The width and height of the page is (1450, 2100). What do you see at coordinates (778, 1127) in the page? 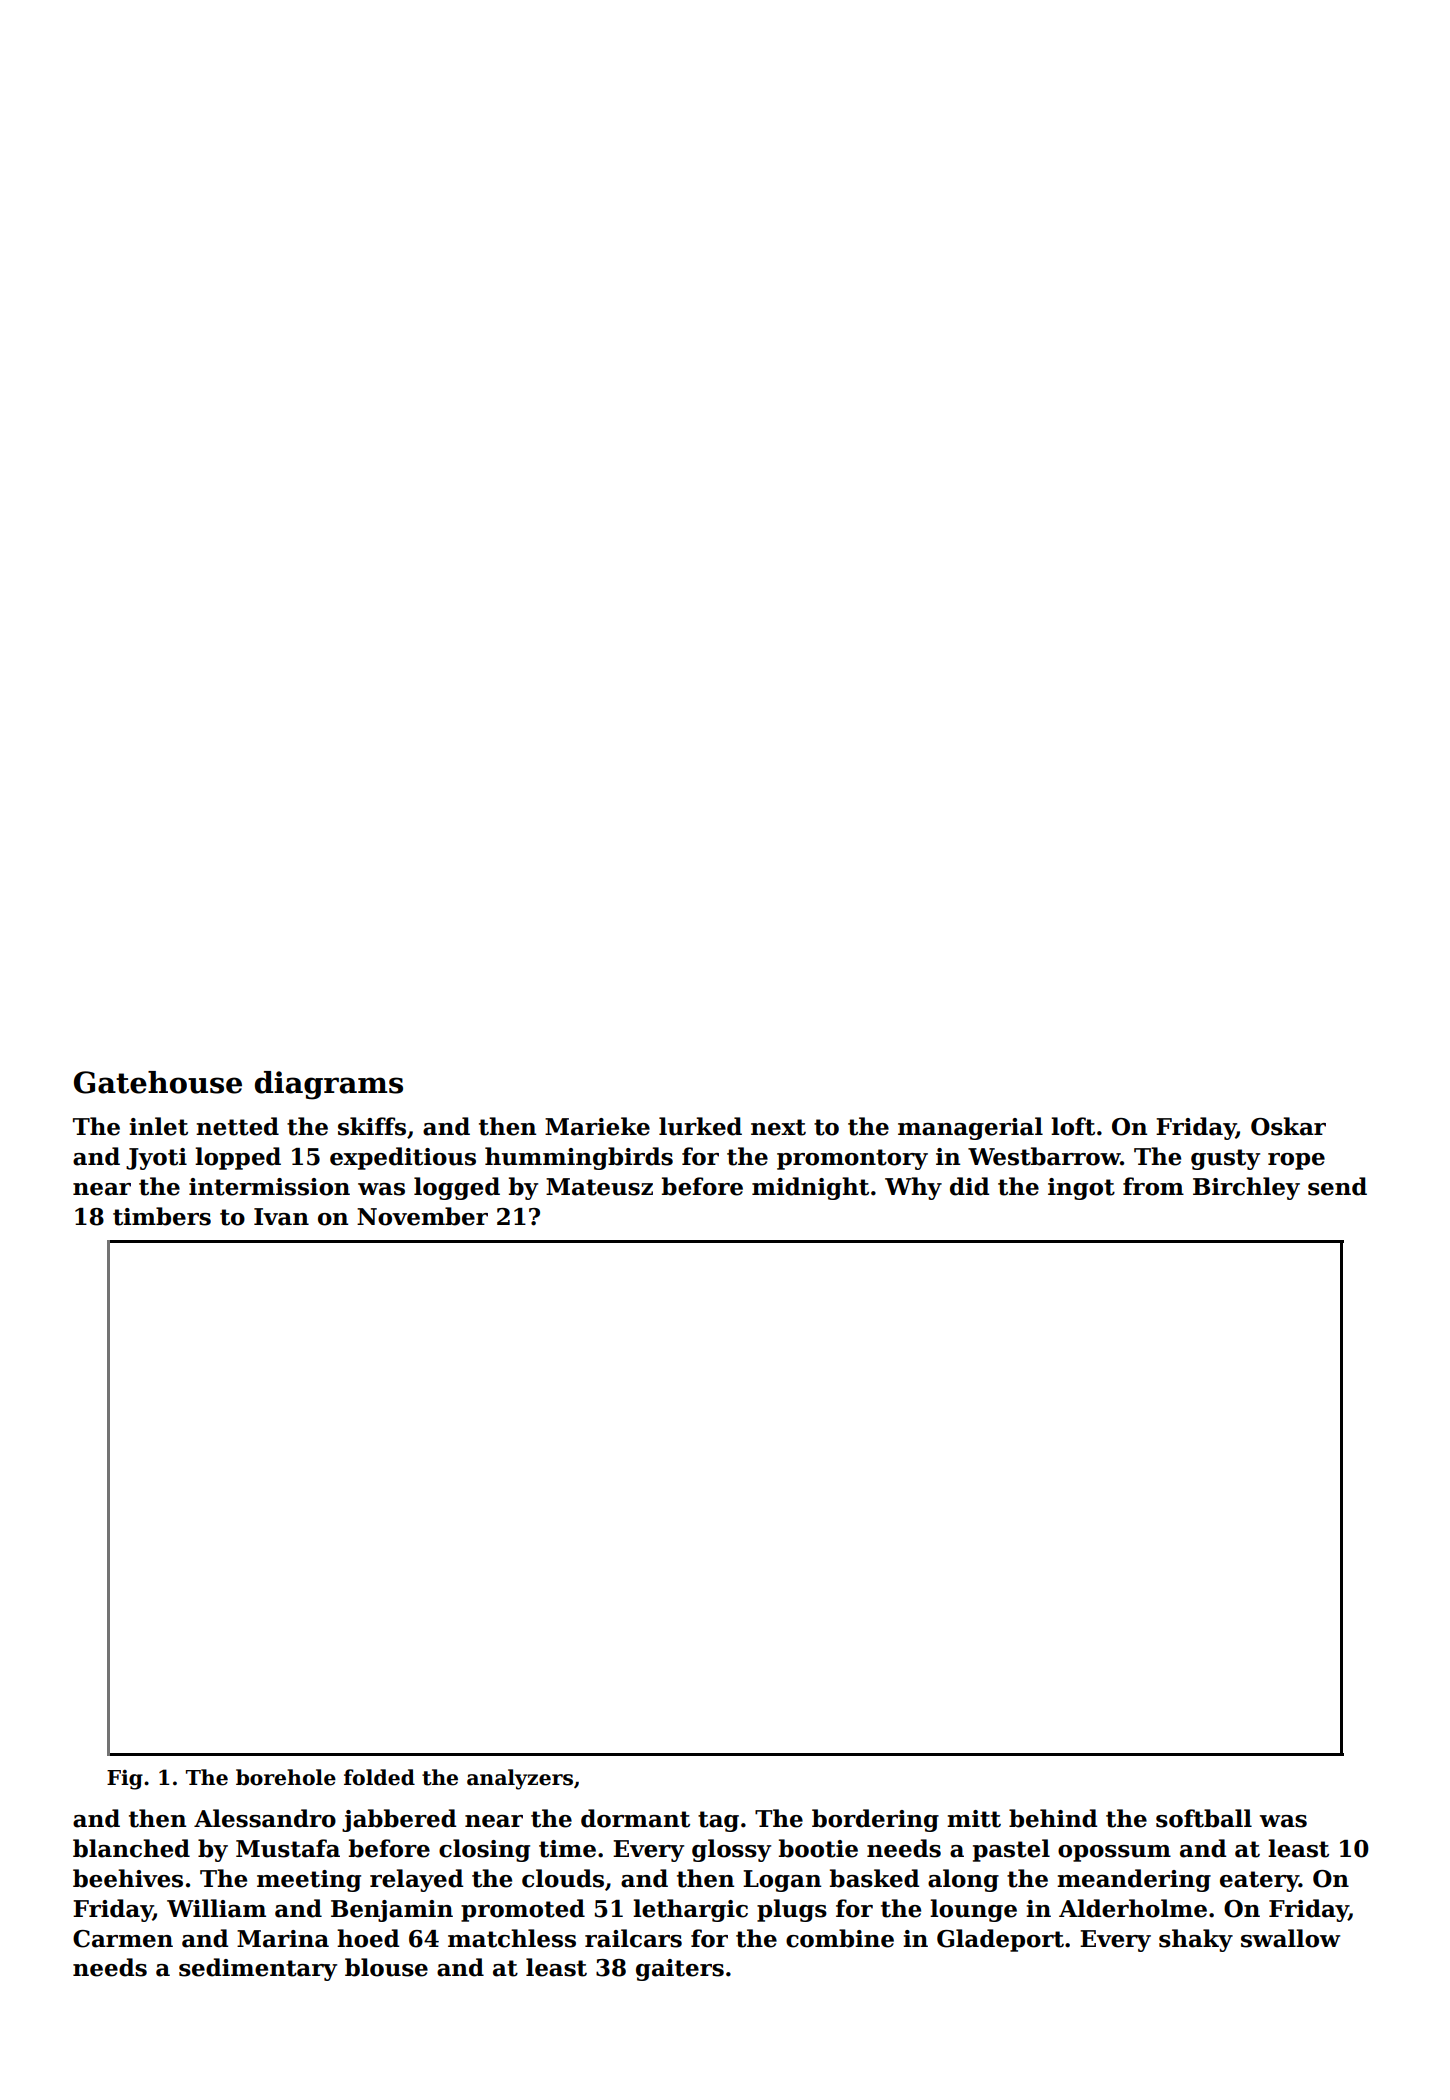
I see `next` at bounding box center [778, 1127].
